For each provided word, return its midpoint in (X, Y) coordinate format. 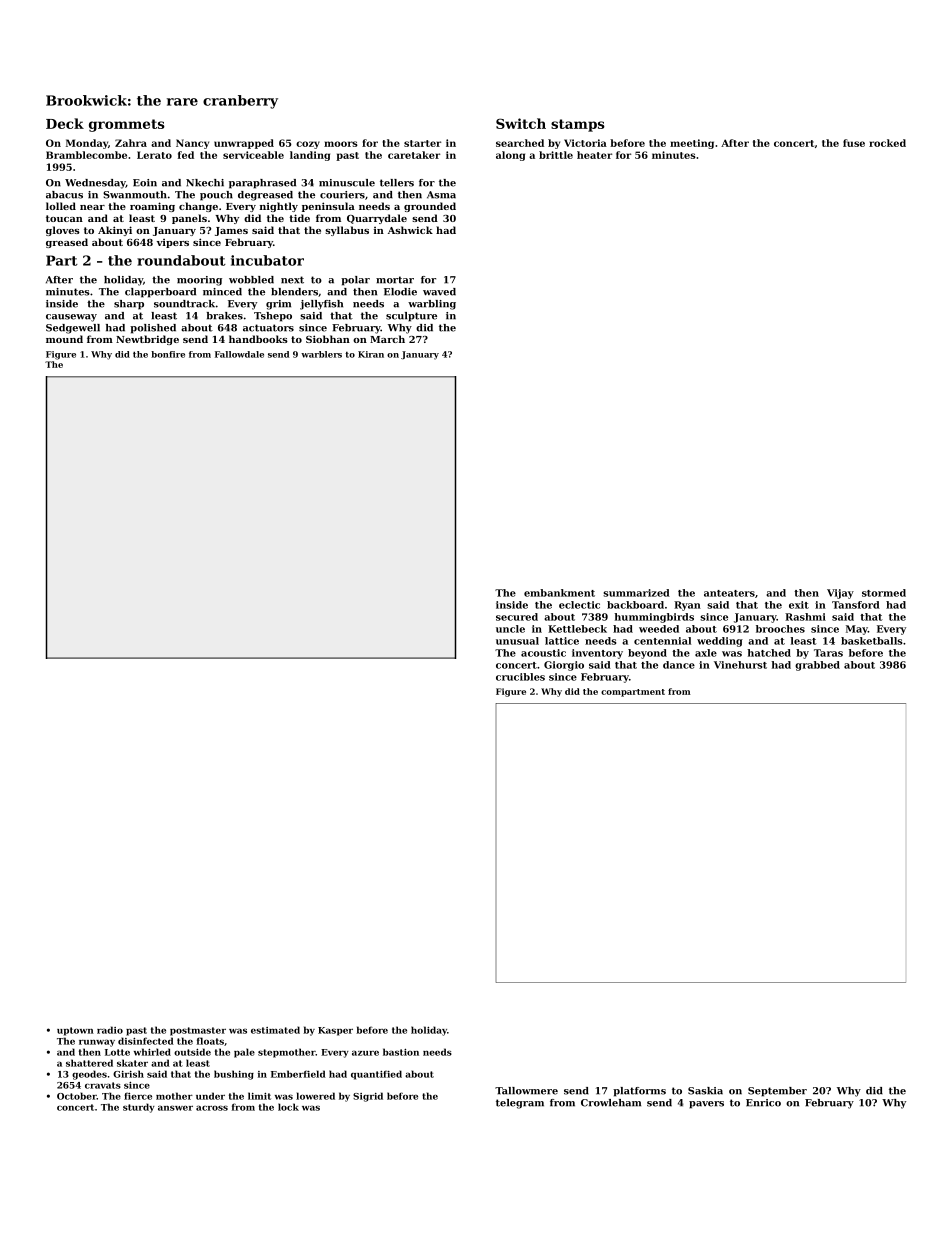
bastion (401, 1052)
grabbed (817, 666)
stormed (884, 593)
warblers (321, 354)
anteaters (729, 593)
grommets (127, 125)
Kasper (335, 1031)
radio (110, 1030)
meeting (692, 144)
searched (520, 143)
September (777, 1092)
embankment (559, 593)
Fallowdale (239, 354)
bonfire (168, 354)
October (77, 1096)
